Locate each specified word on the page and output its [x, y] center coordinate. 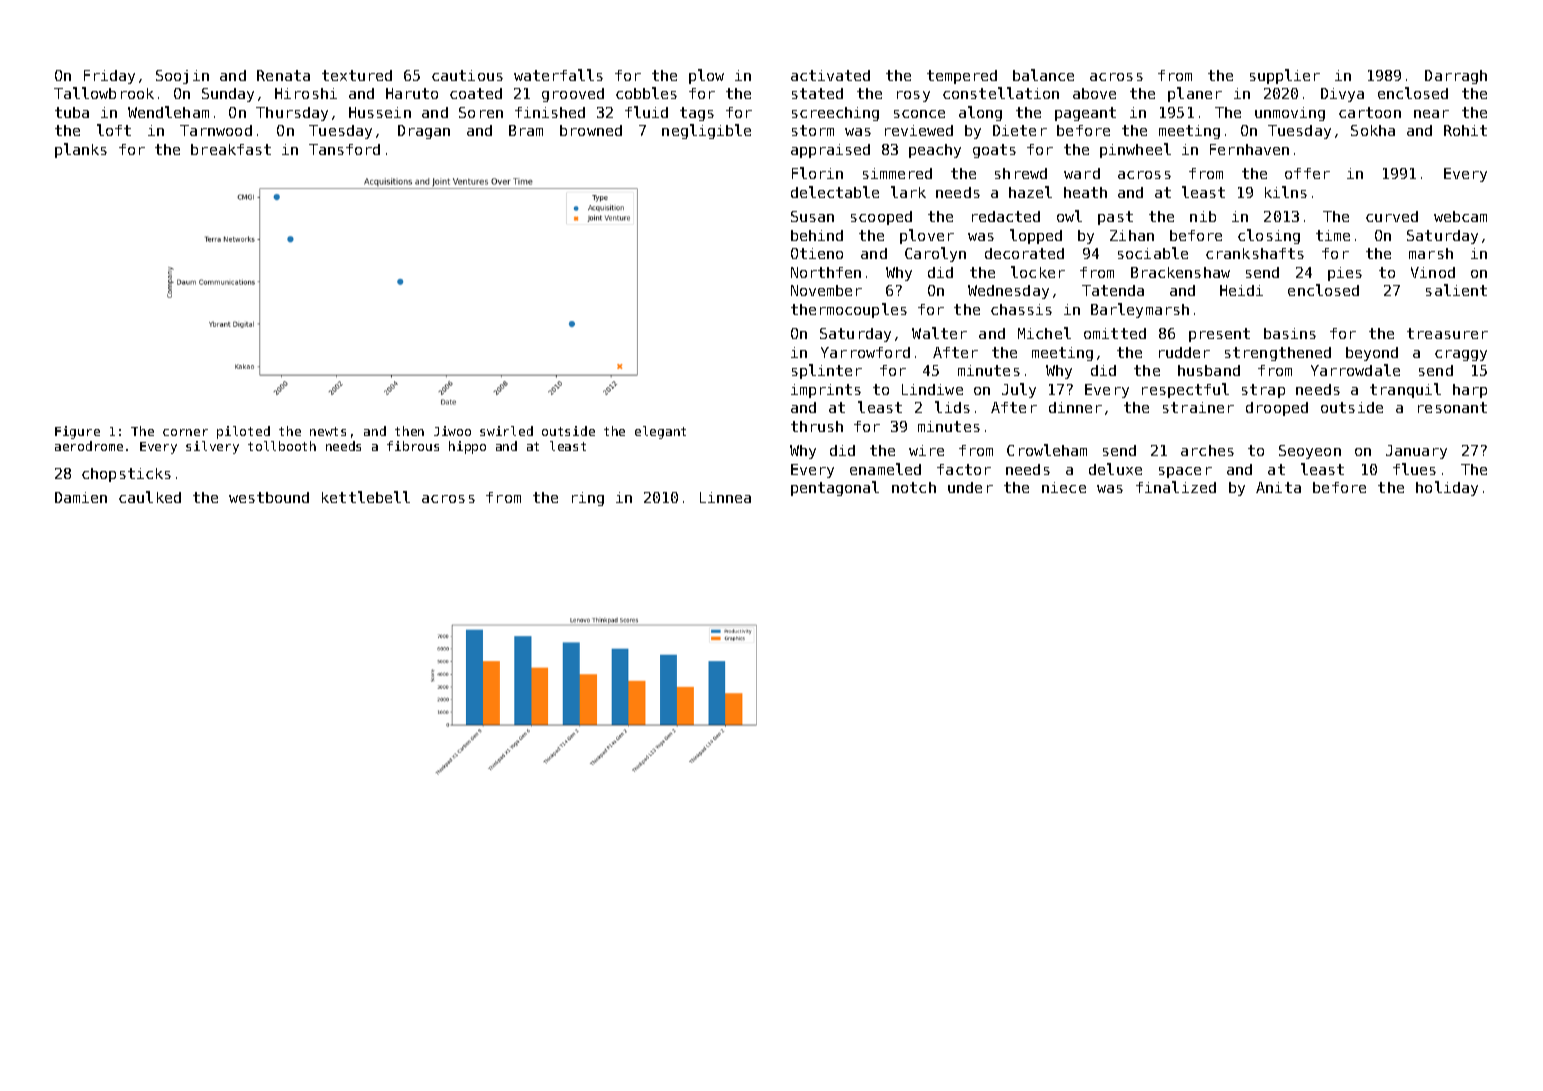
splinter [827, 371]
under [970, 487]
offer [1307, 173]
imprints [826, 391]
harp [1470, 391]
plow [706, 76]
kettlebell [366, 497]
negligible [706, 131]
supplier [1285, 76]
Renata [283, 75]
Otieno [817, 253]
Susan [812, 216]
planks [81, 150]
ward [1082, 173]
